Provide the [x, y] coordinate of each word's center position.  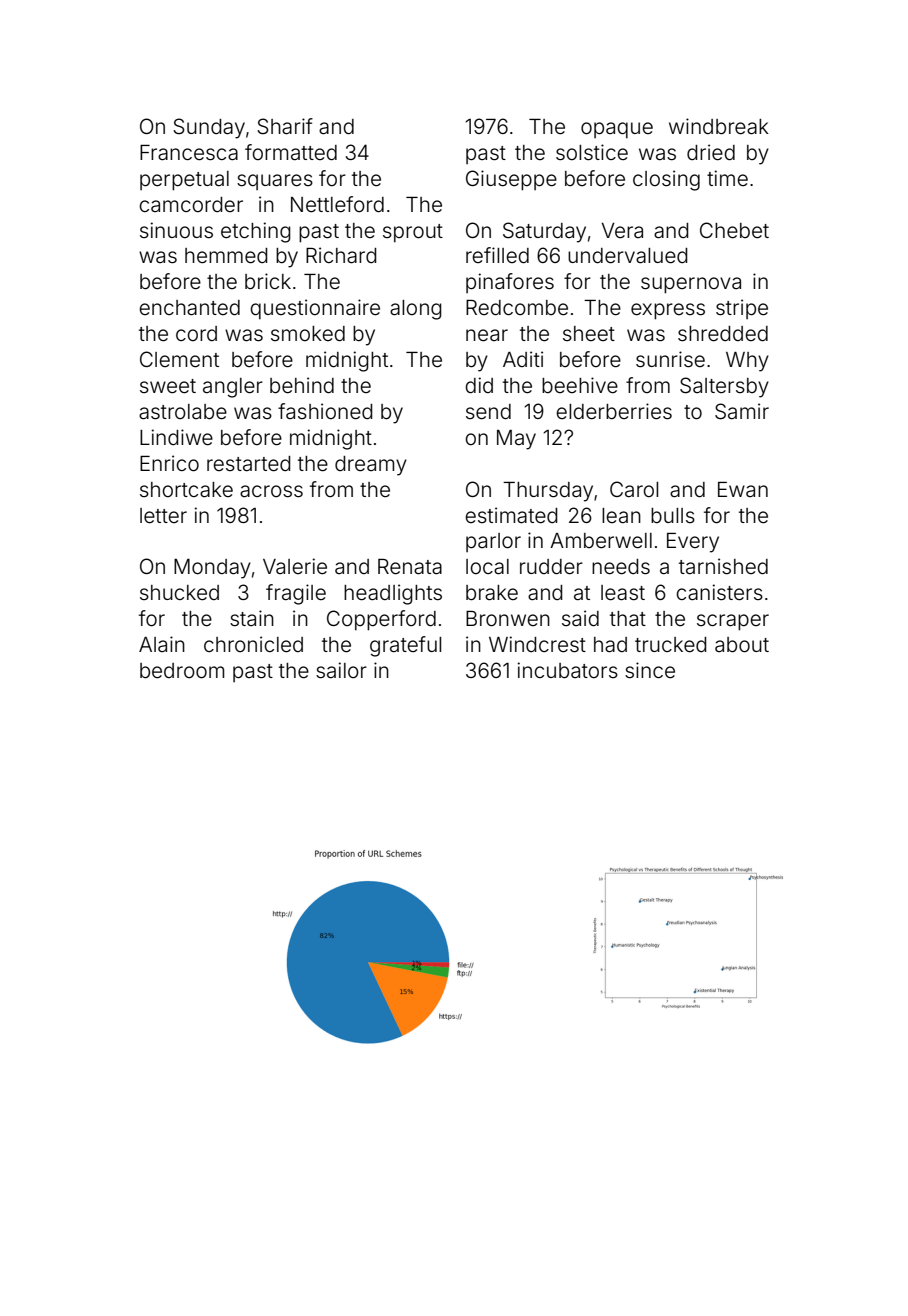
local [487, 566]
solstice [592, 152]
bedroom [182, 671]
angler [233, 388]
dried [711, 152]
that [628, 618]
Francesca [189, 153]
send [488, 412]
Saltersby [724, 387]
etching [256, 232]
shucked [179, 593]
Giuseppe [511, 180]
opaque [617, 130]
